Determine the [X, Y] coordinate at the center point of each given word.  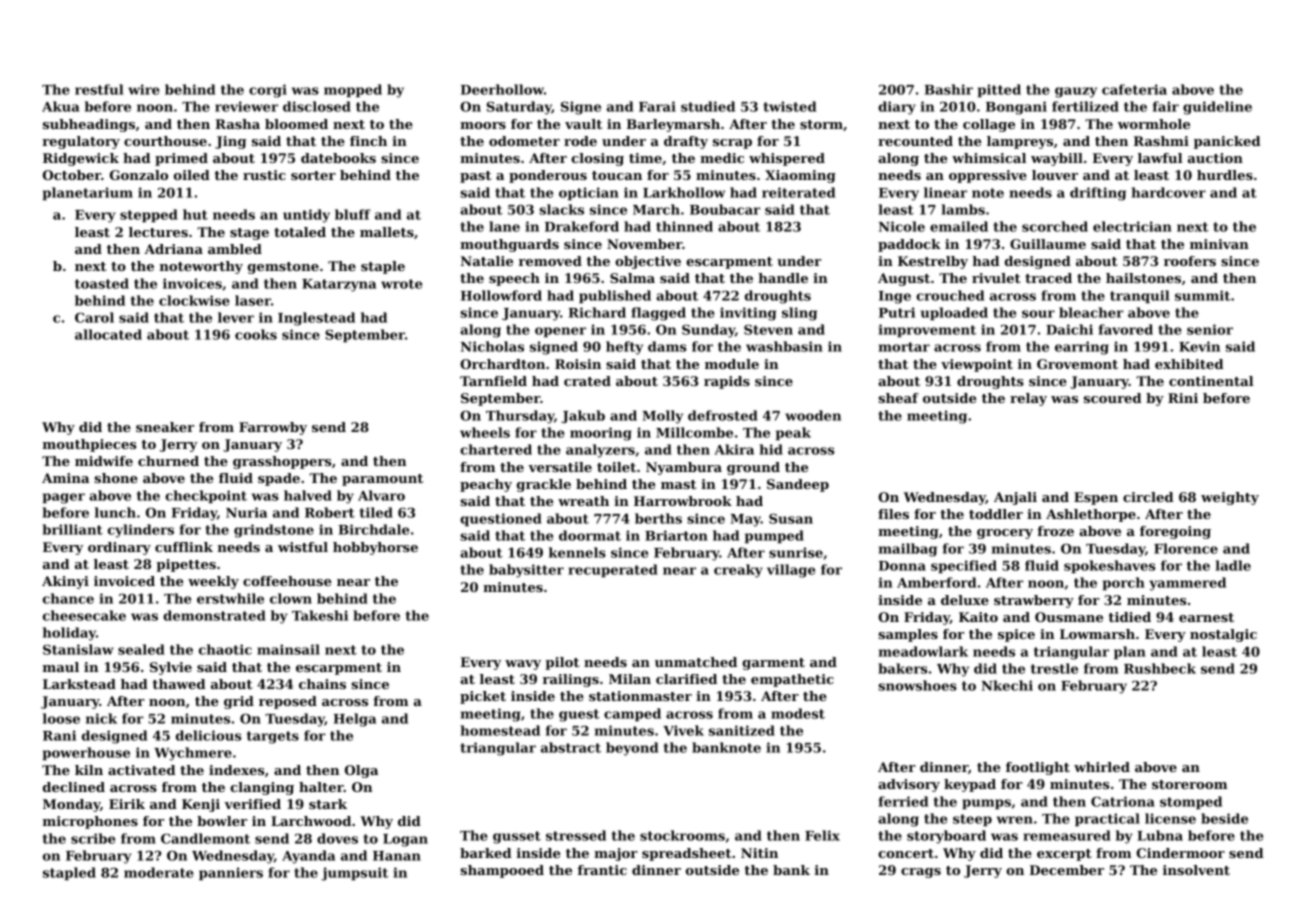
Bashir [948, 89]
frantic [602, 870]
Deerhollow [502, 89]
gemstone [283, 268]
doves [337, 838]
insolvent [1196, 870]
